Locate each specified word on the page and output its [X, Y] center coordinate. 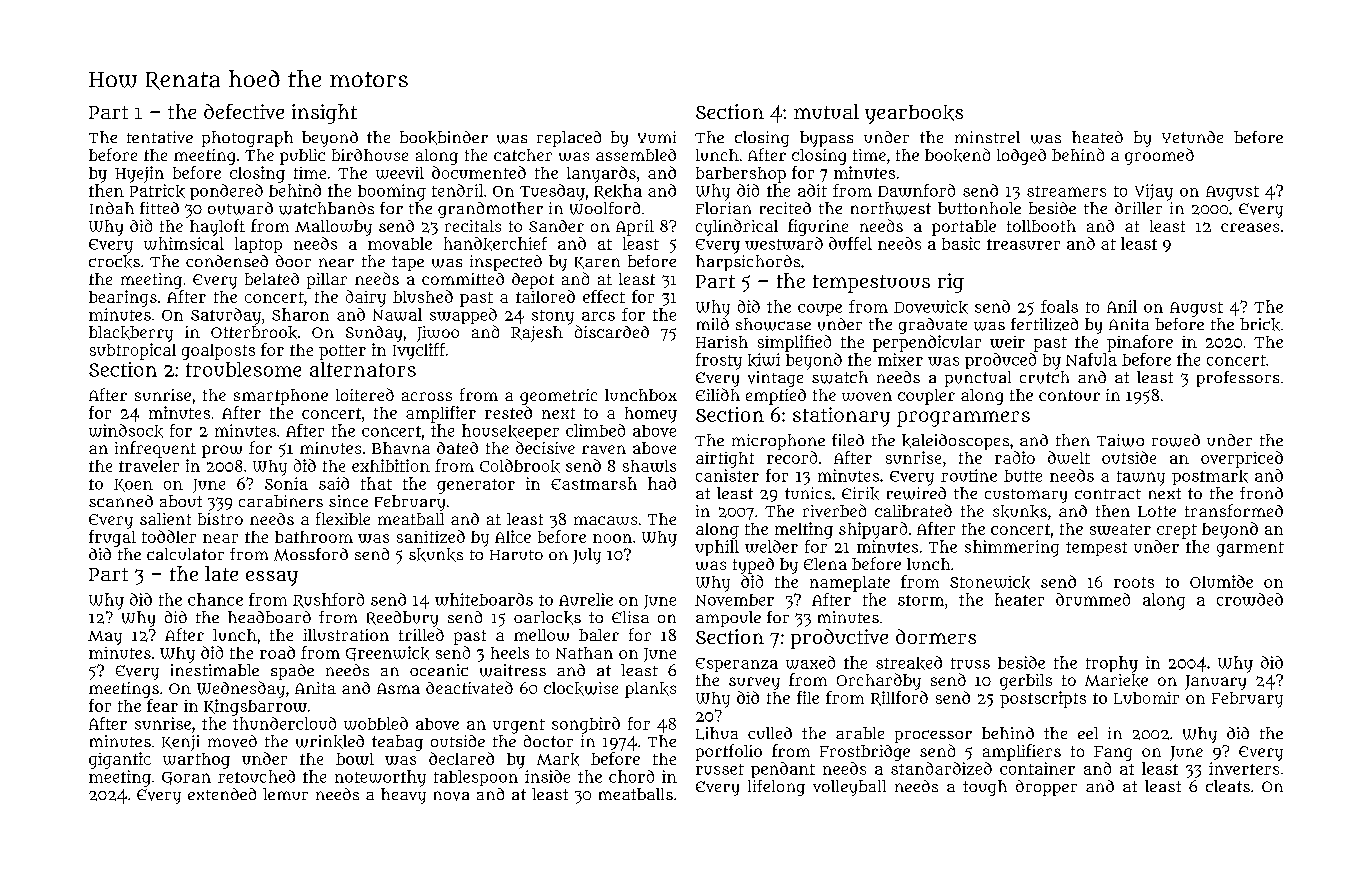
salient [165, 519]
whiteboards [484, 599]
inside [547, 776]
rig [951, 283]
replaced [569, 139]
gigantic [120, 760]
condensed [227, 261]
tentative [160, 137]
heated [1097, 137]
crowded [1250, 599]
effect [604, 296]
